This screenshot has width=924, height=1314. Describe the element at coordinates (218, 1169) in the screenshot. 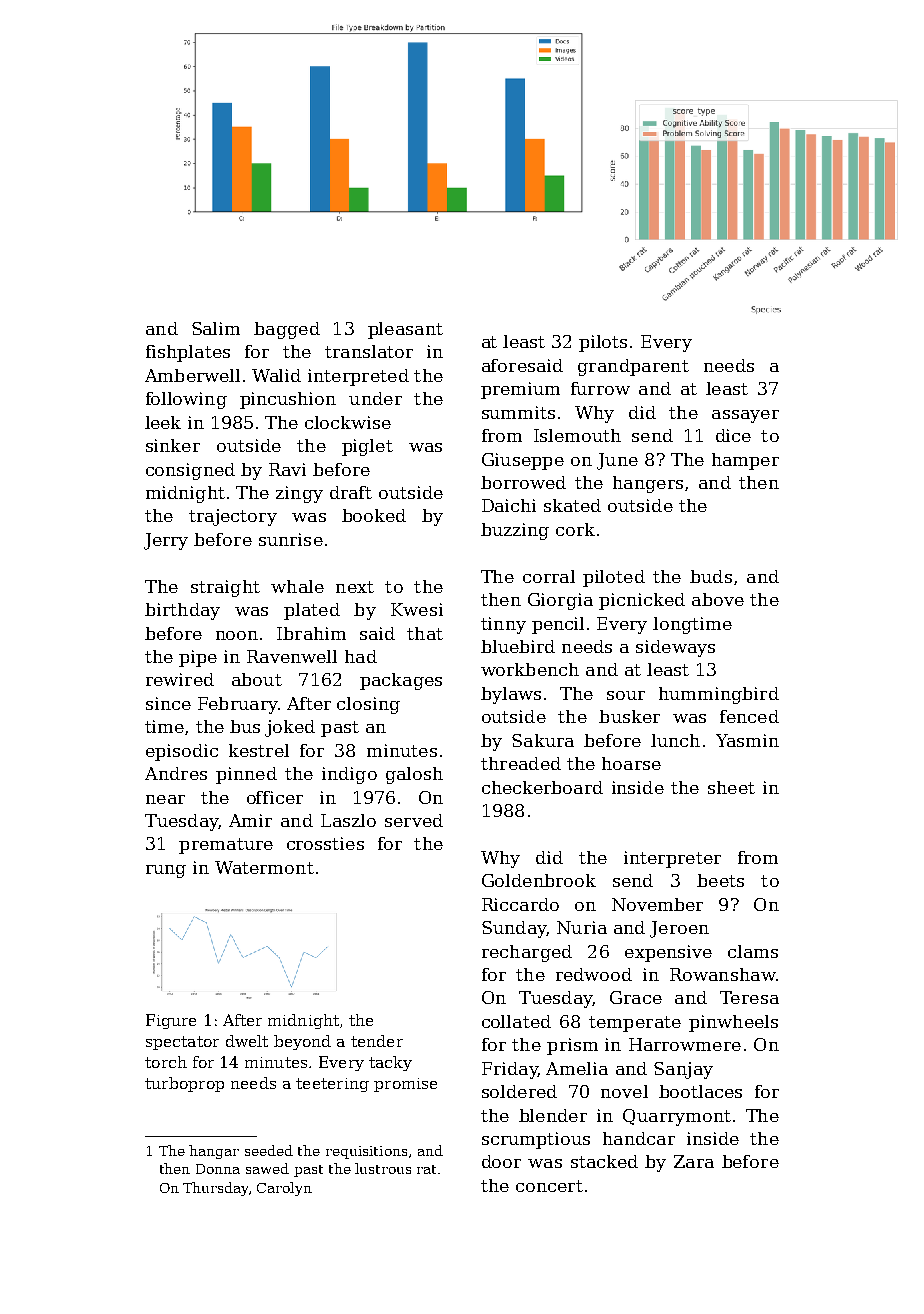

I see `Donna` at that location.
